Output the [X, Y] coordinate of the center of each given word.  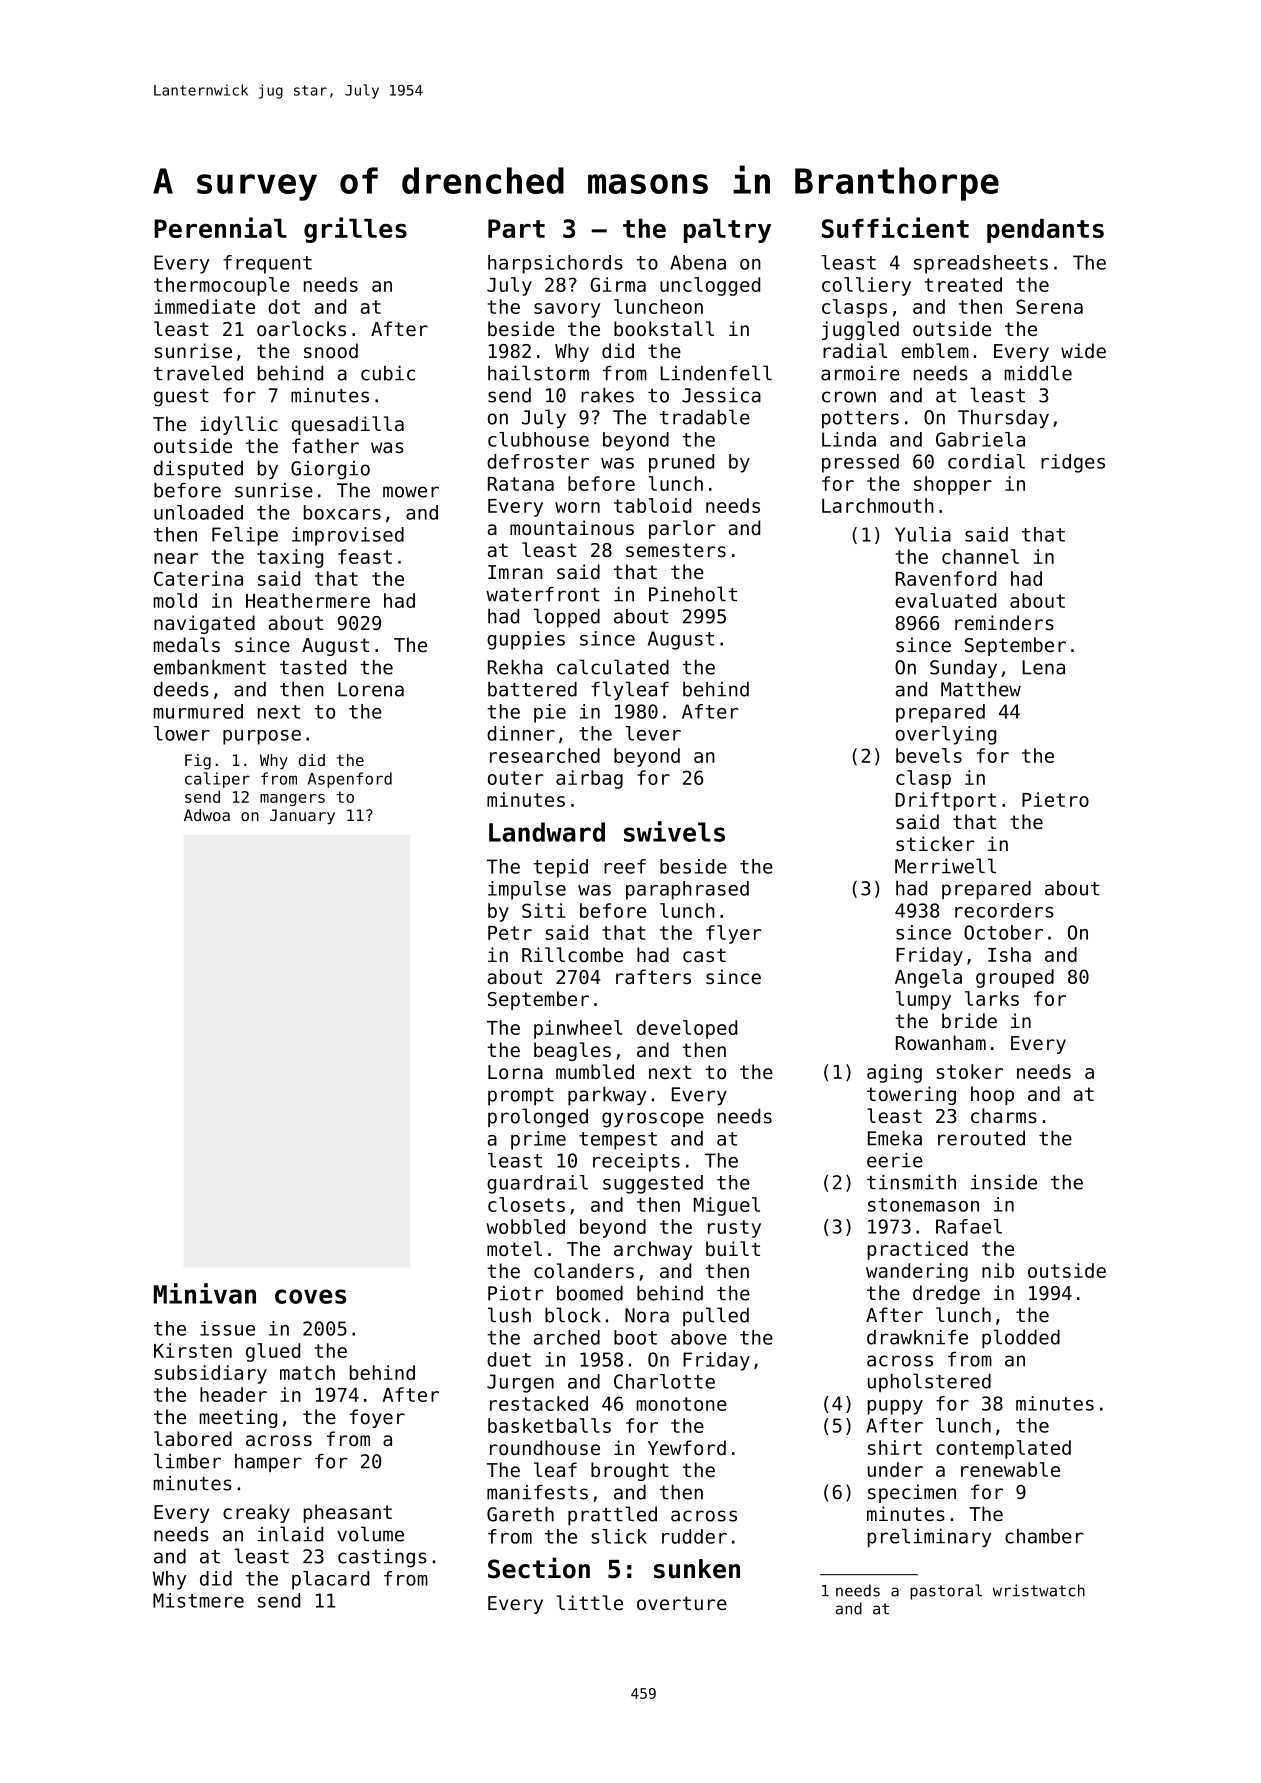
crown [849, 397]
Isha [1009, 954]
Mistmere [198, 1600]
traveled [198, 373]
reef [625, 866]
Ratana [521, 484]
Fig [198, 762]
